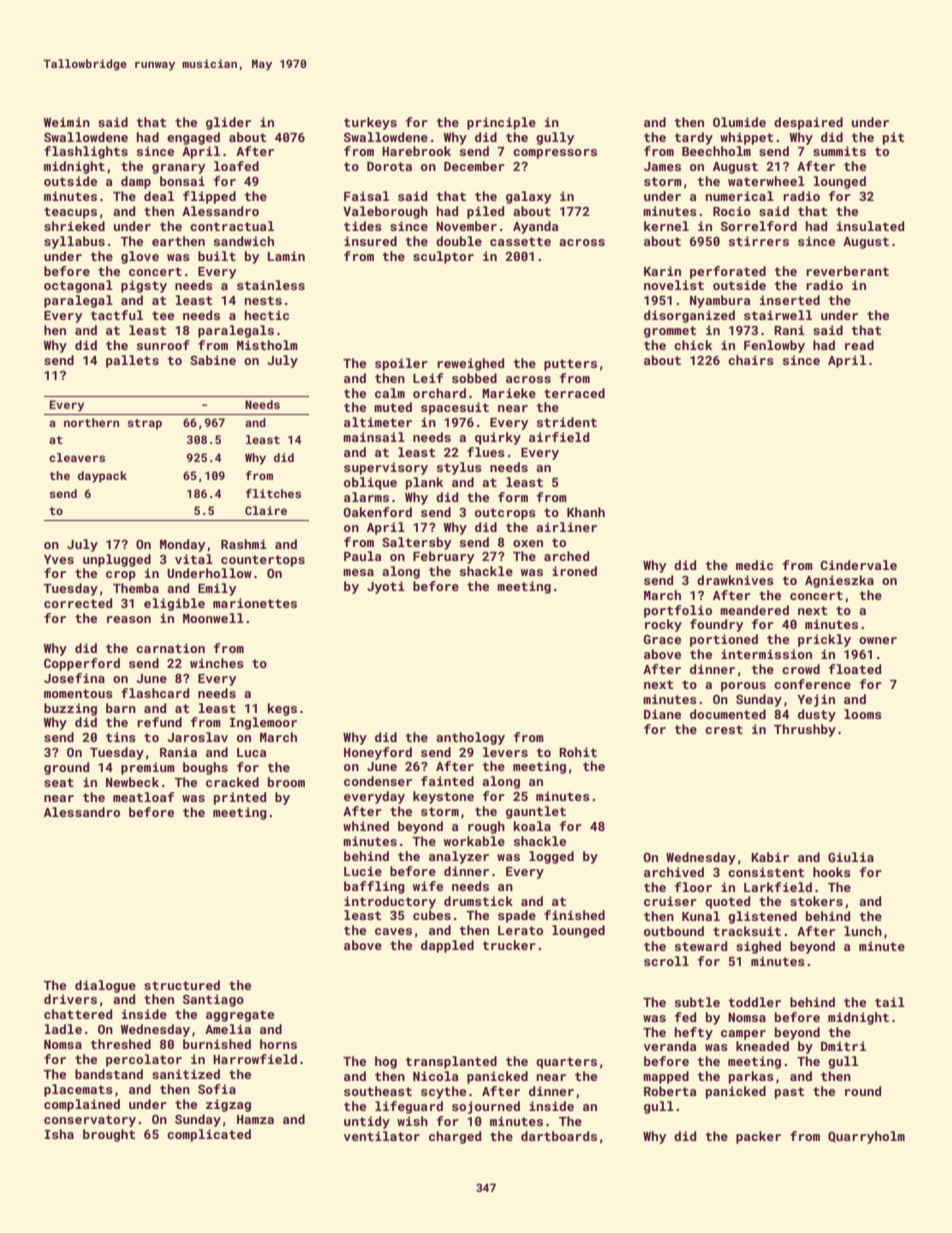  Describe the element at coordinates (366, 826) in the document. I see `whined` at that location.
